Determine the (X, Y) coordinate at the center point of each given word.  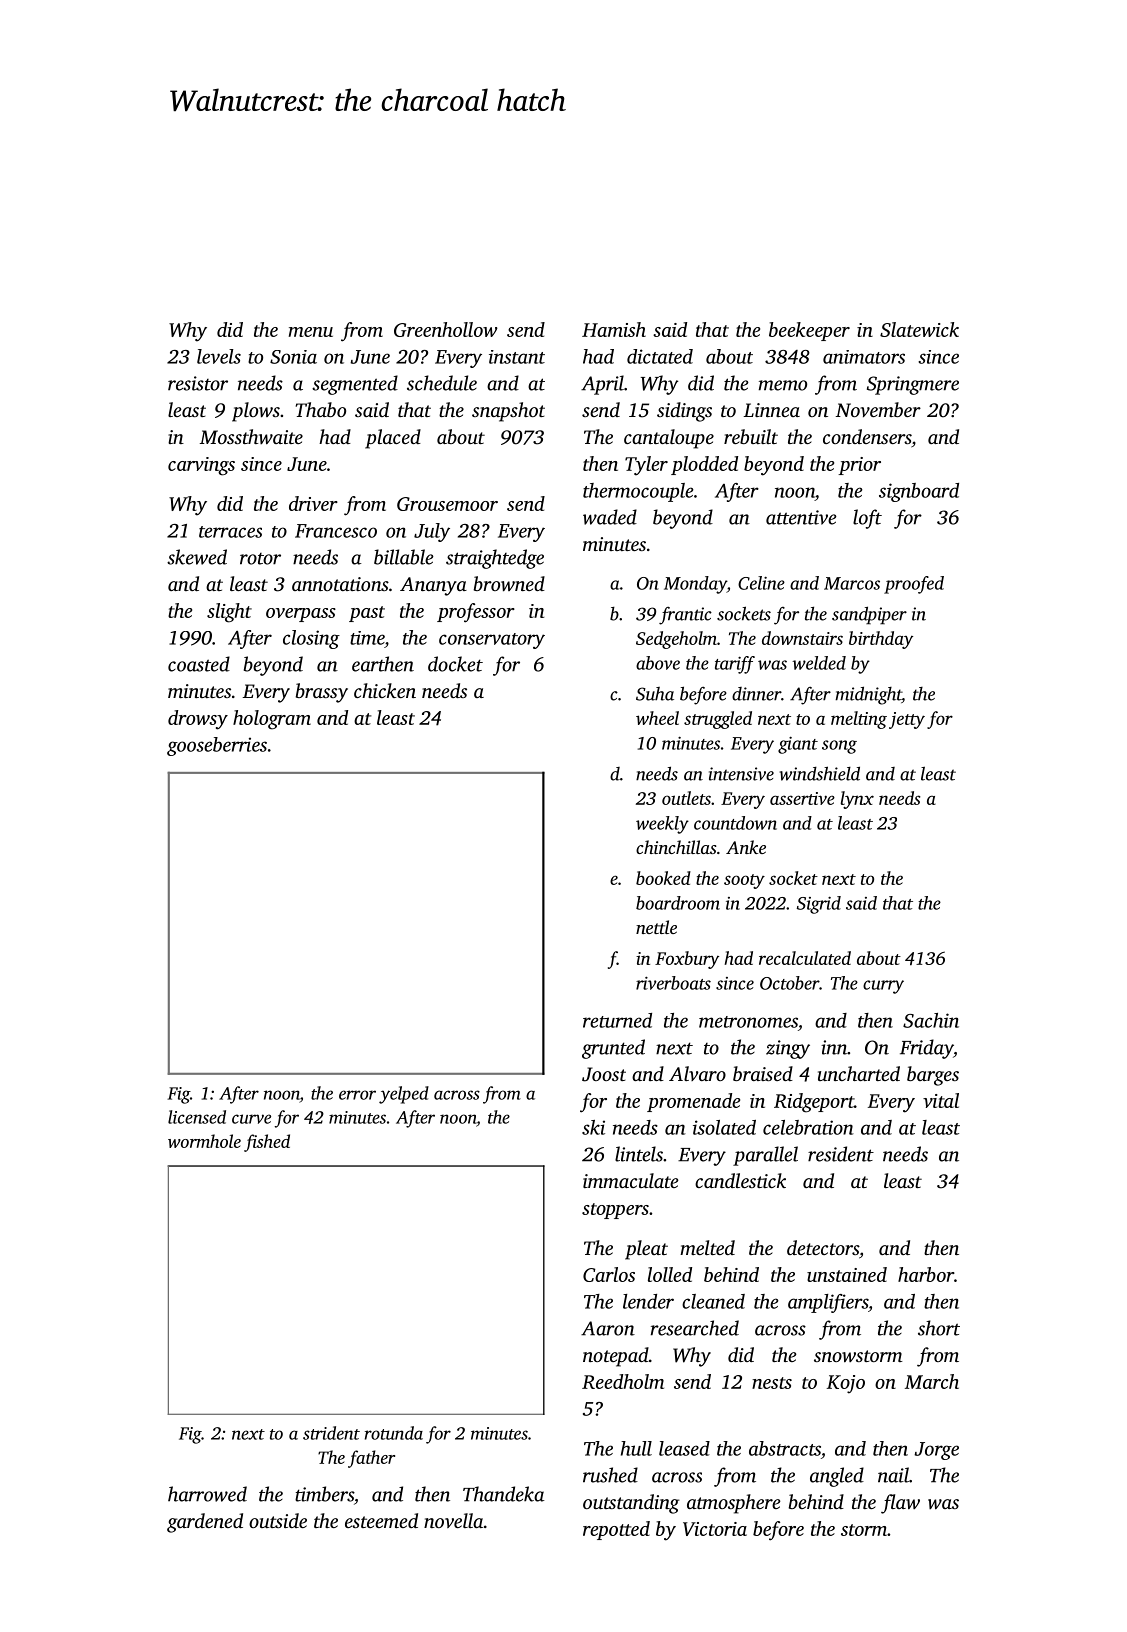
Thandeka (504, 1494)
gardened (205, 1523)
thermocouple (638, 492)
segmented (355, 385)
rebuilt (751, 436)
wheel (657, 718)
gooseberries (217, 746)
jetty (907, 720)
